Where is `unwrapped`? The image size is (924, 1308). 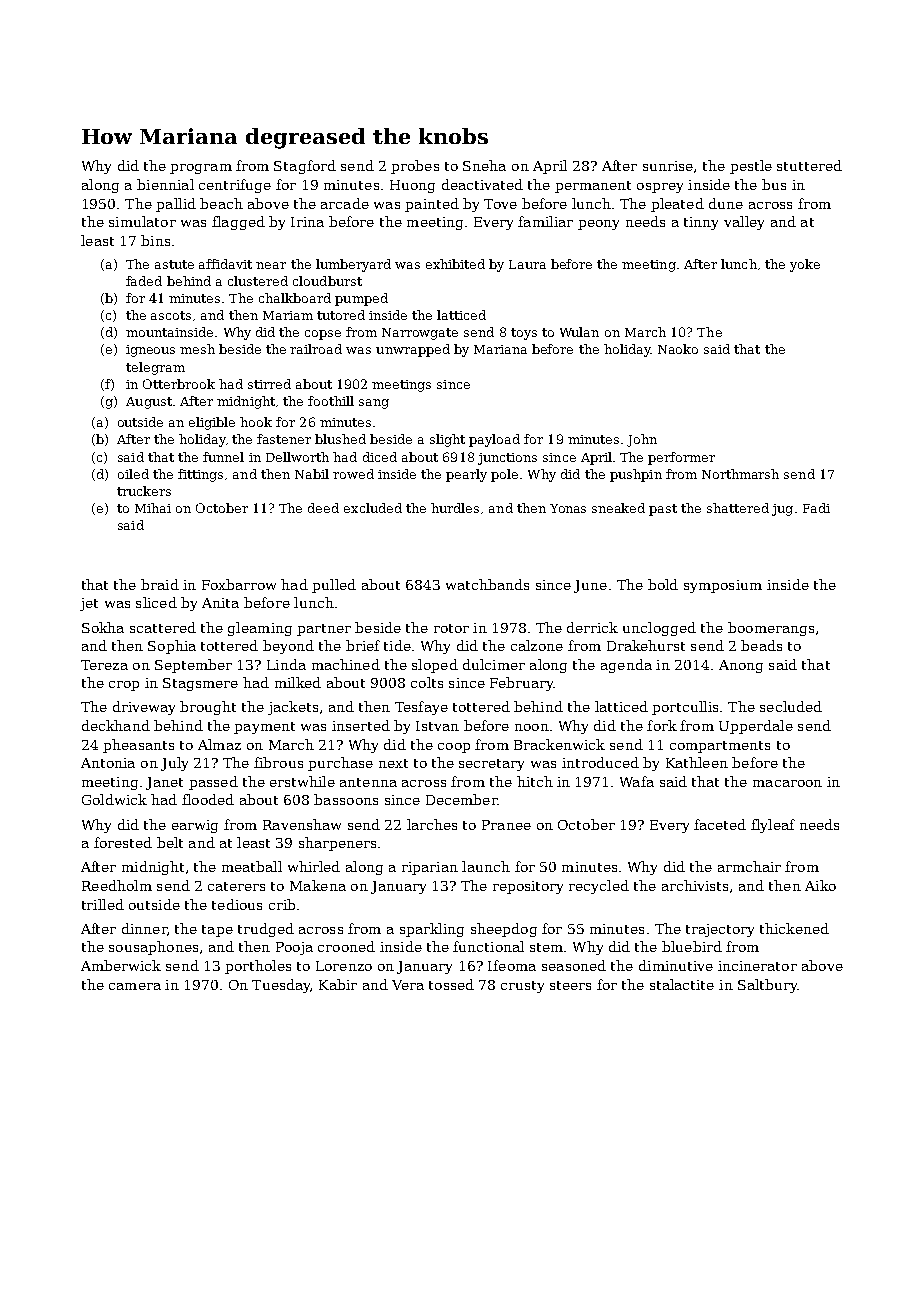 unwrapped is located at coordinates (413, 350).
